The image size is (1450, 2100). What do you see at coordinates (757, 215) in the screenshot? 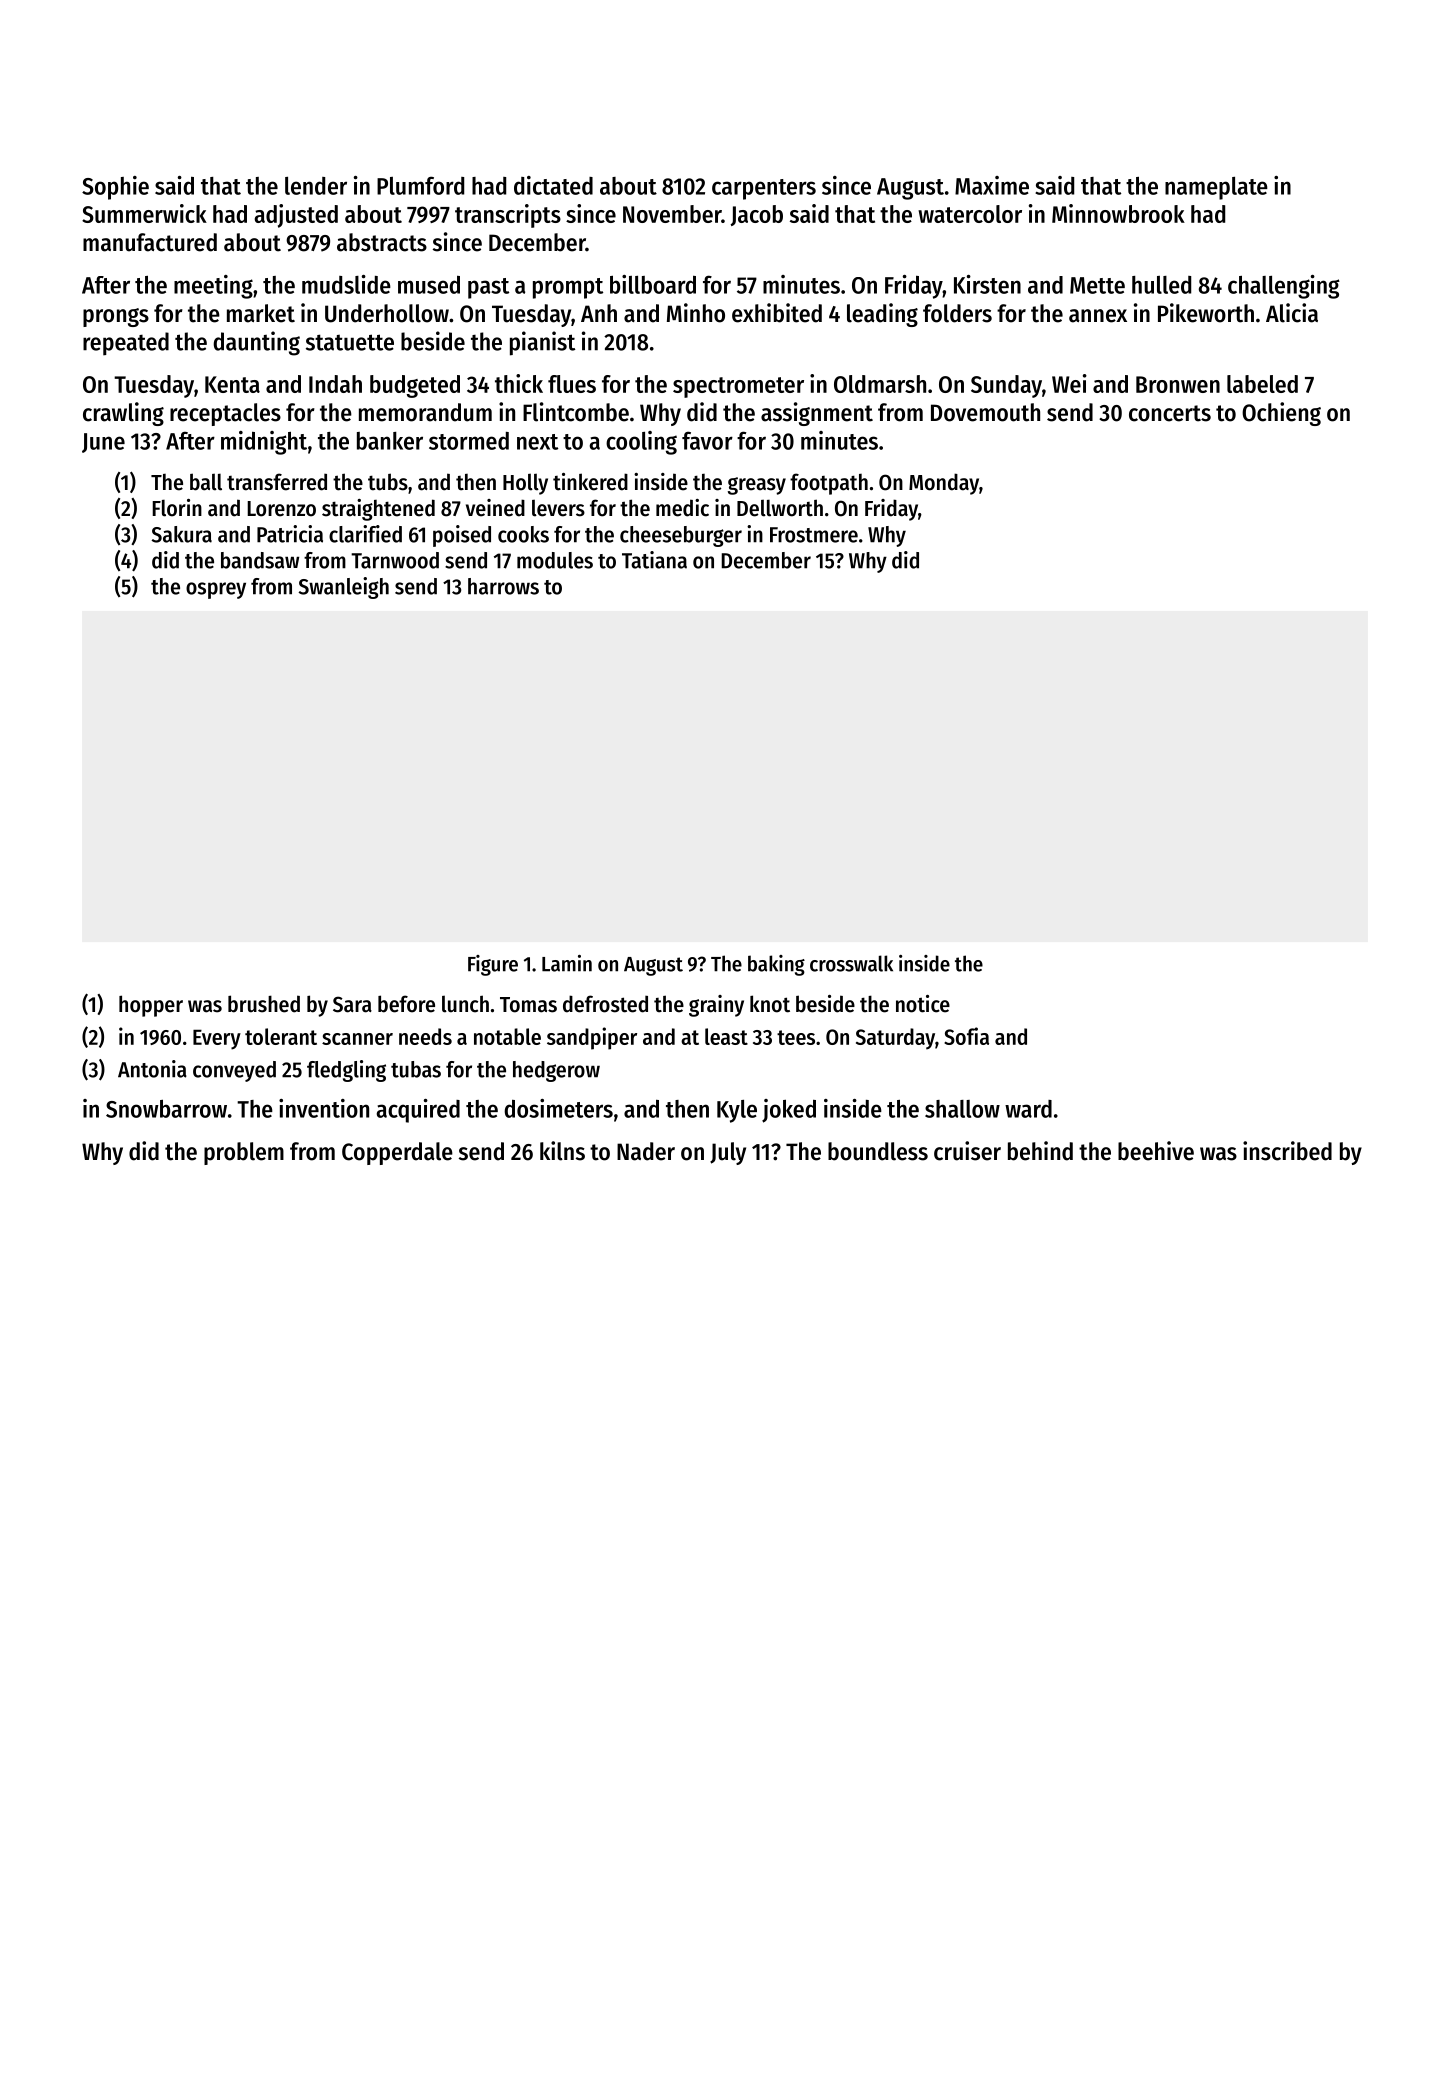
I see `Jacob` at bounding box center [757, 215].
